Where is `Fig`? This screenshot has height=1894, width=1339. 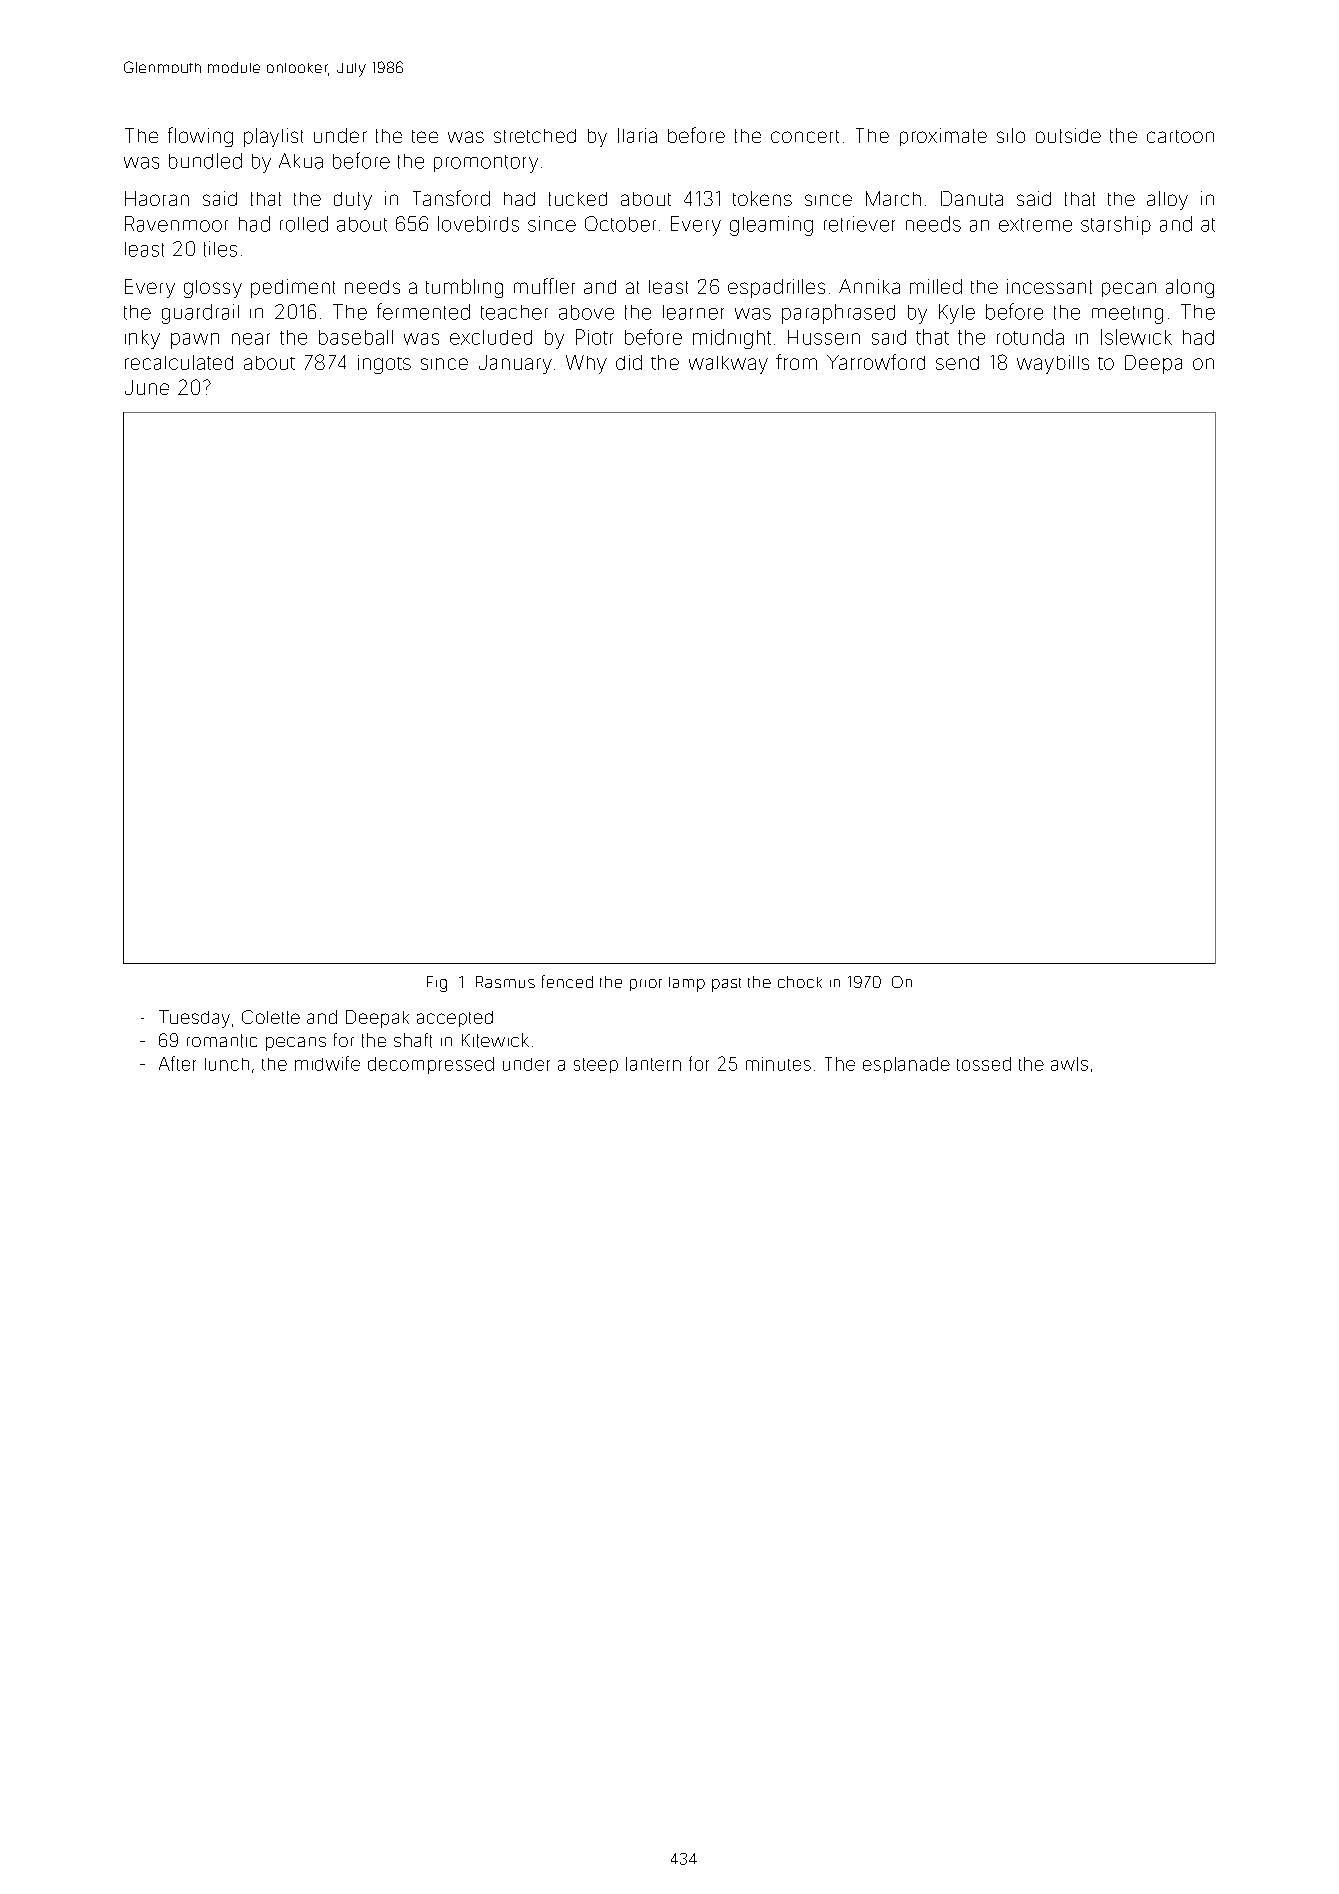 Fig is located at coordinates (437, 984).
